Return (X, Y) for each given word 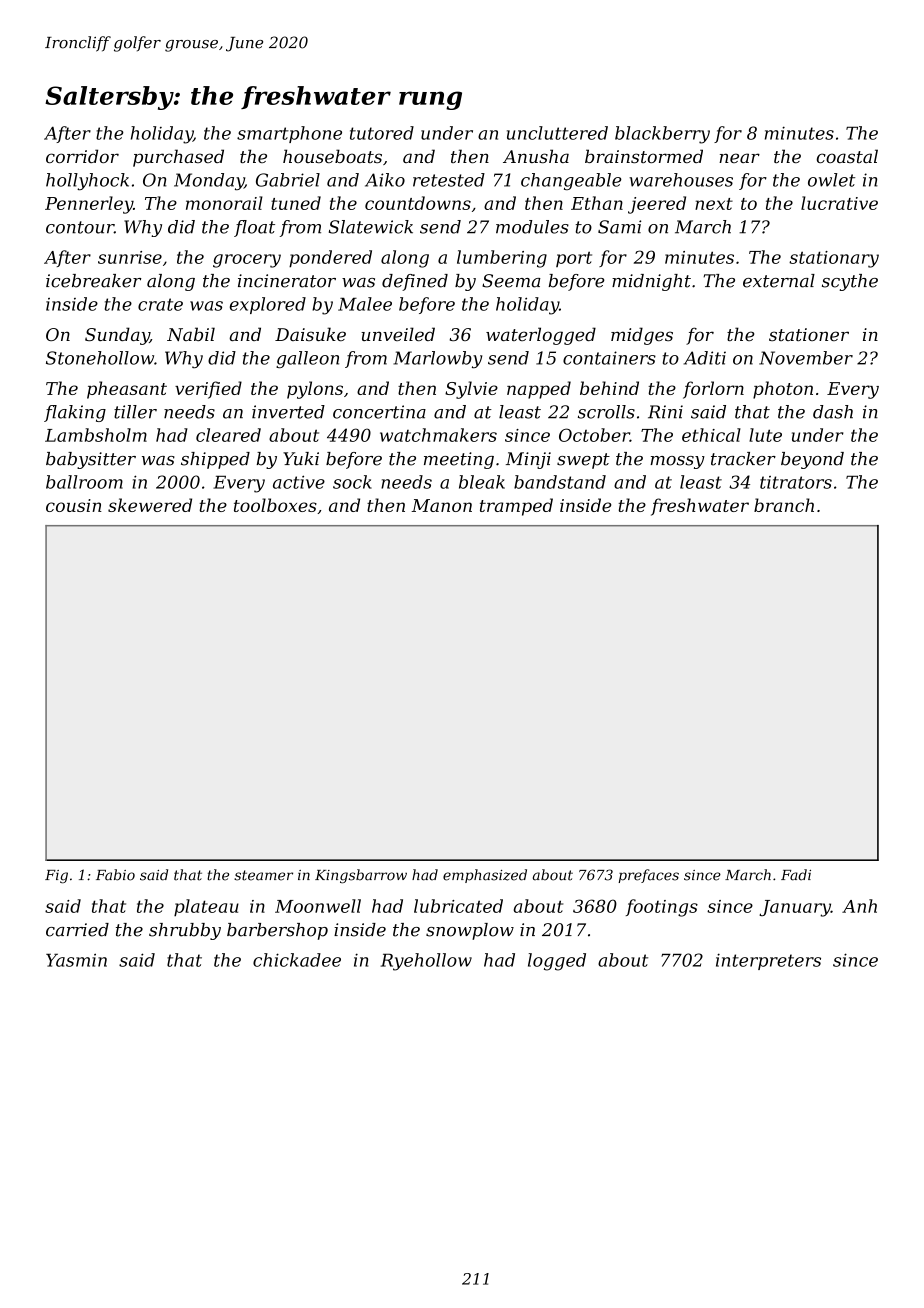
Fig (56, 877)
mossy (677, 462)
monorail (224, 203)
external (779, 281)
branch (784, 505)
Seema (511, 281)
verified (208, 390)
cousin (74, 505)
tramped (516, 507)
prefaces (648, 876)
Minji (528, 460)
